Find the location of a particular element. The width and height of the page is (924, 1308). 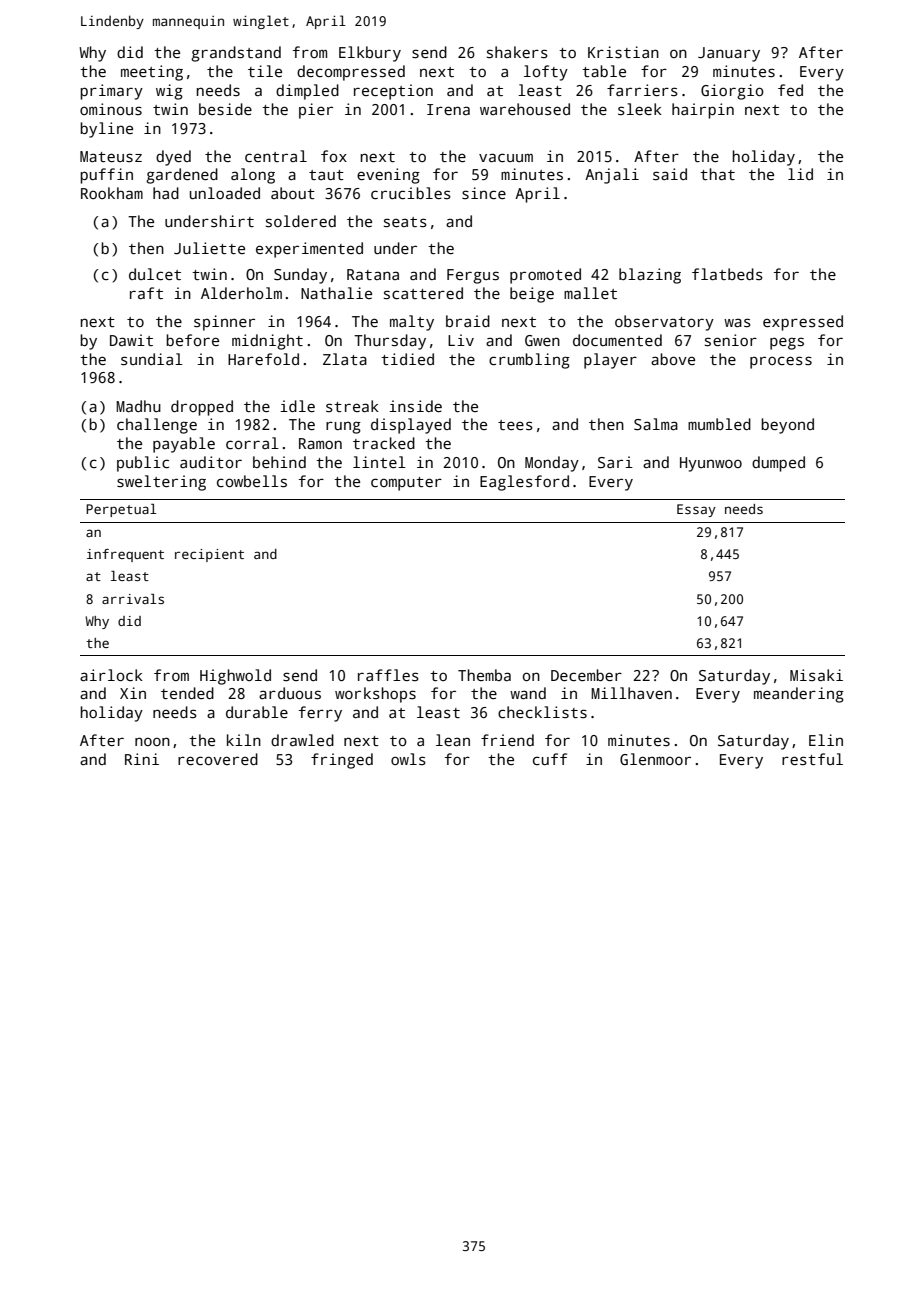

Eaglesford is located at coordinates (524, 483).
